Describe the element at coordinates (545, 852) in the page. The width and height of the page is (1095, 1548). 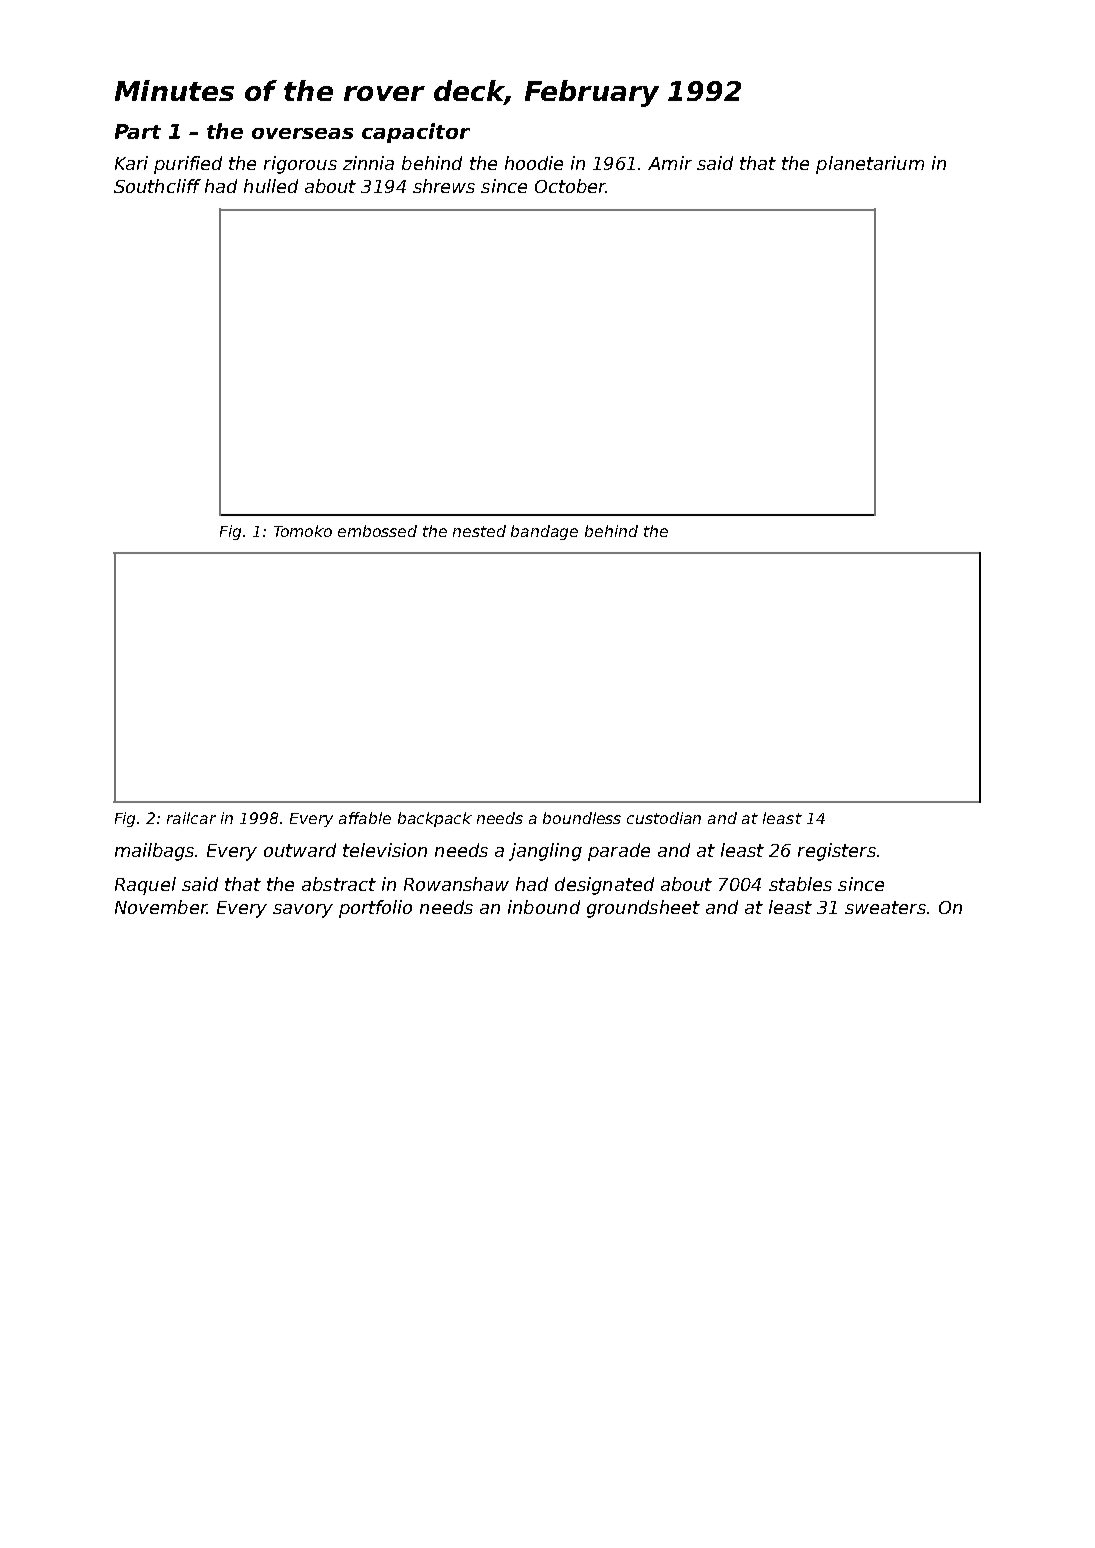
I see `jangling` at that location.
